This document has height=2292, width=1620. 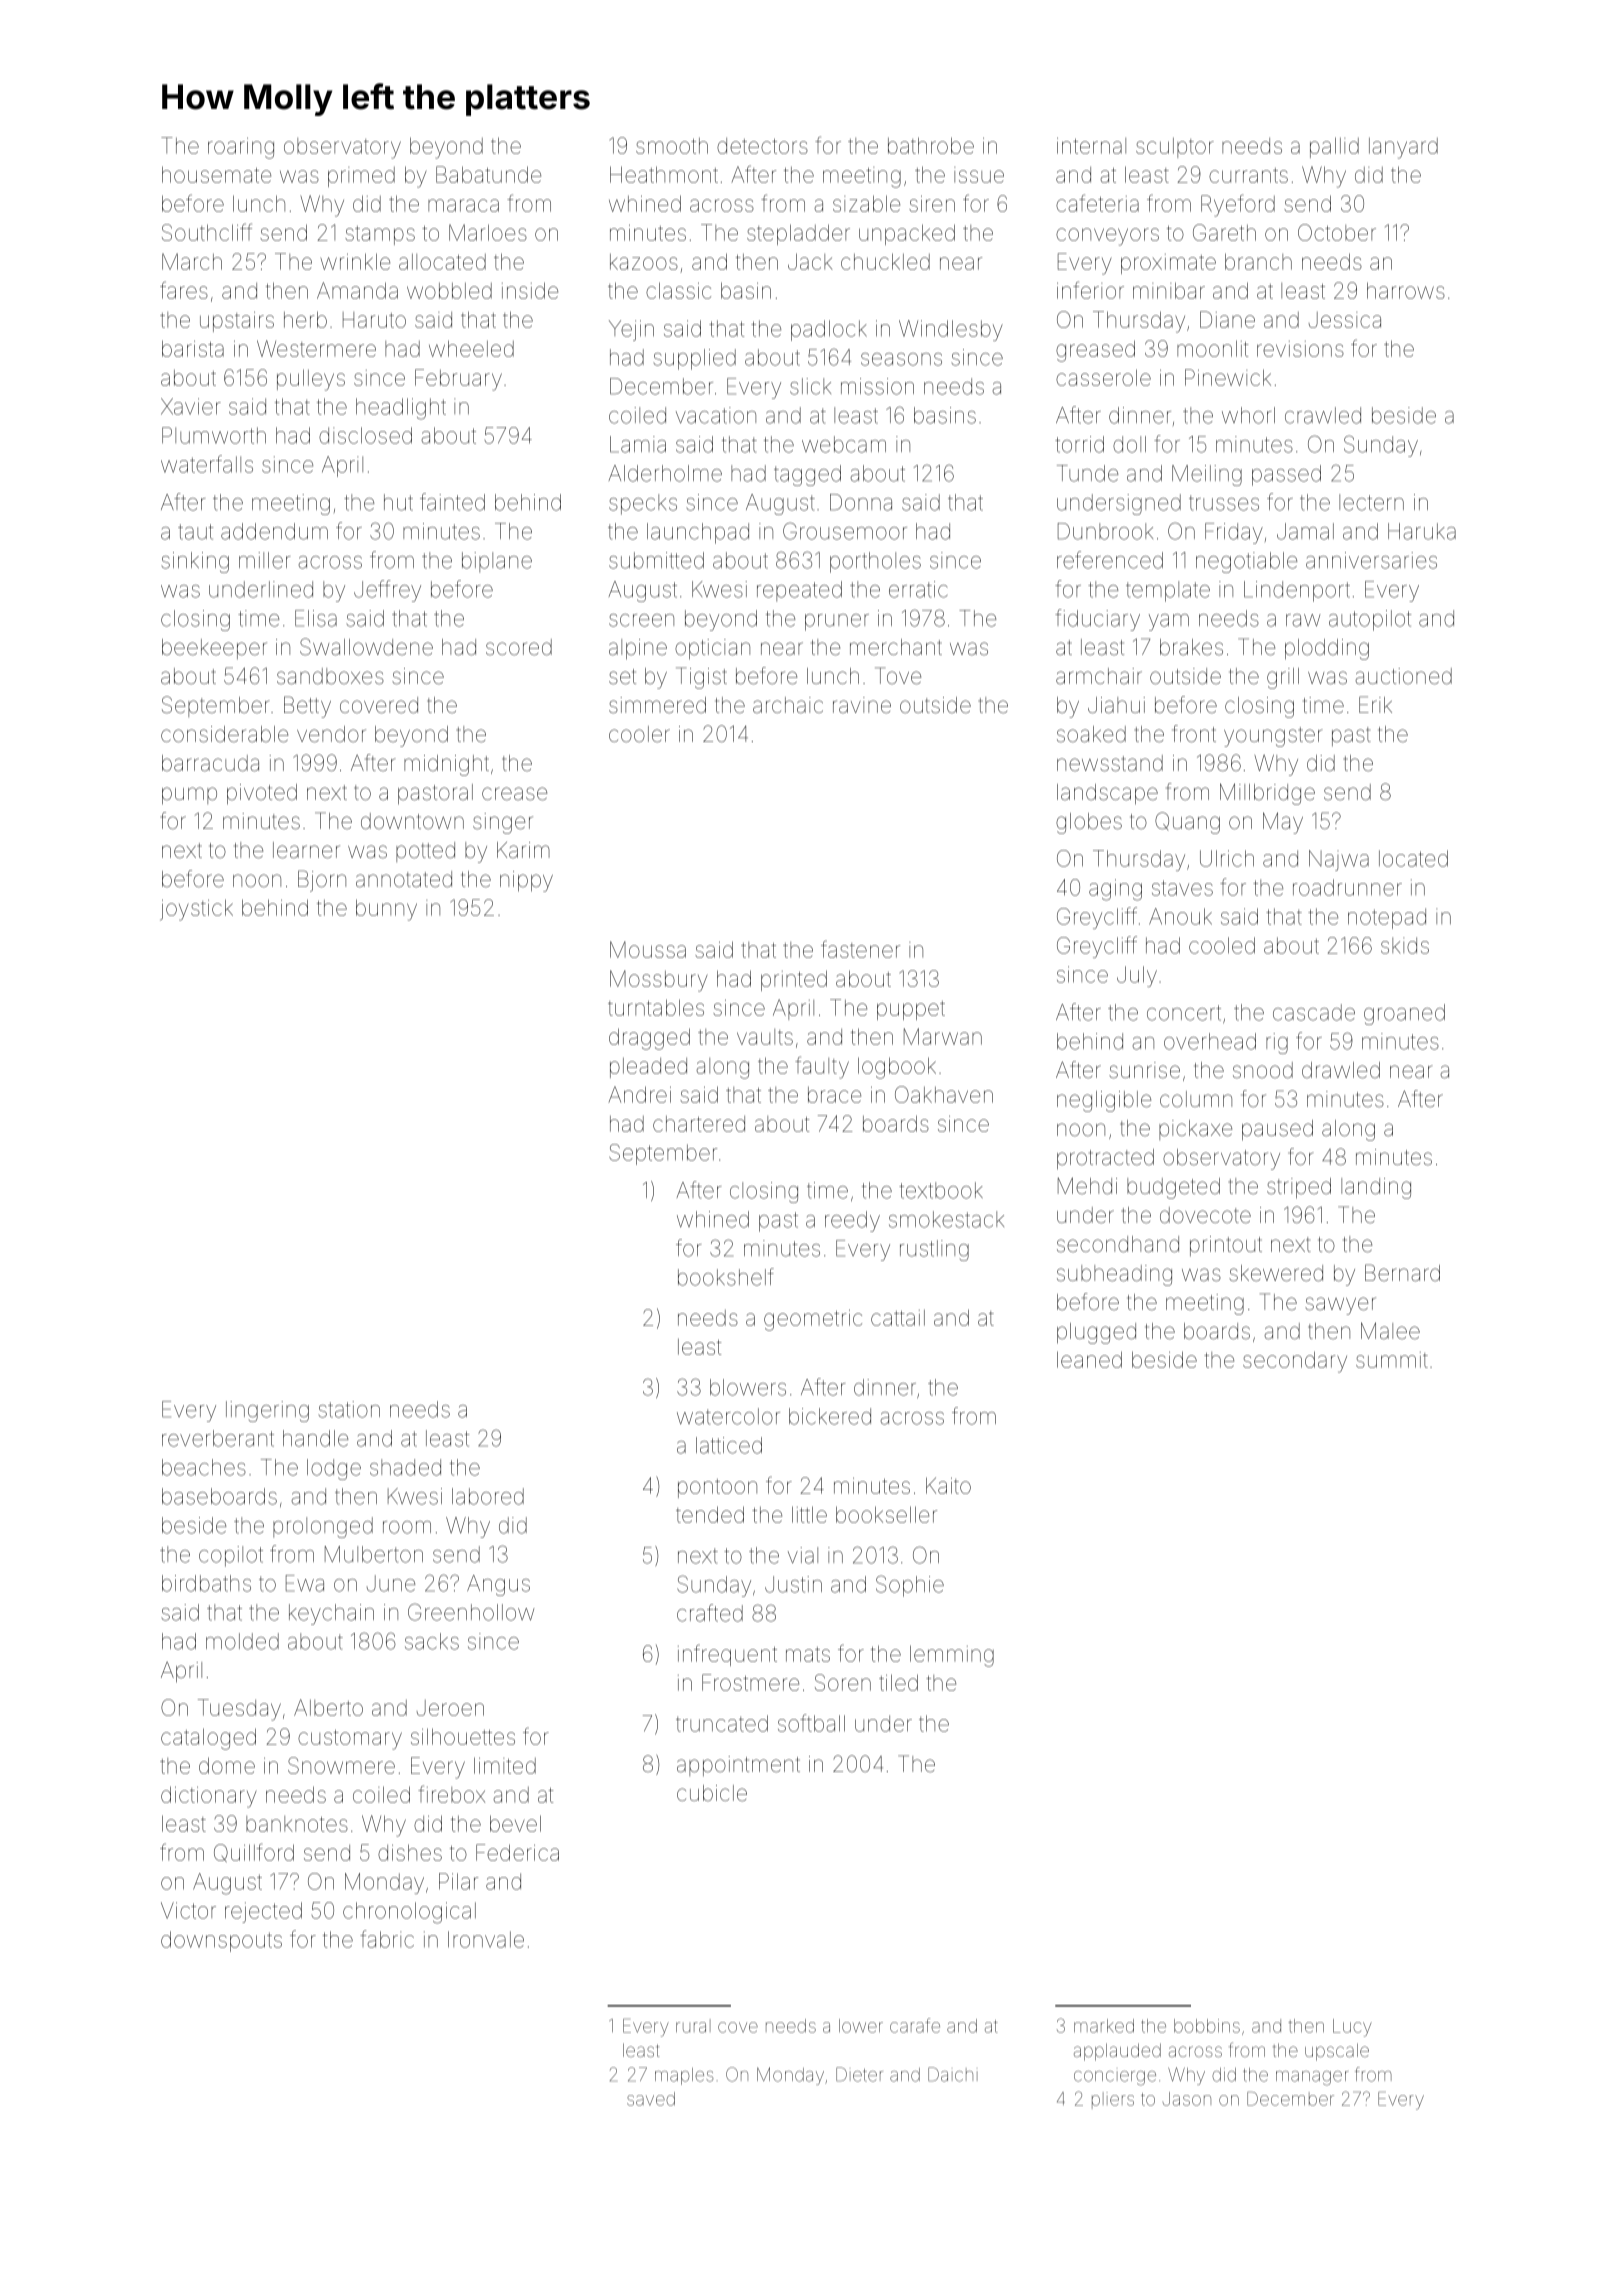 What do you see at coordinates (1277, 1043) in the document?
I see `rig` at bounding box center [1277, 1043].
